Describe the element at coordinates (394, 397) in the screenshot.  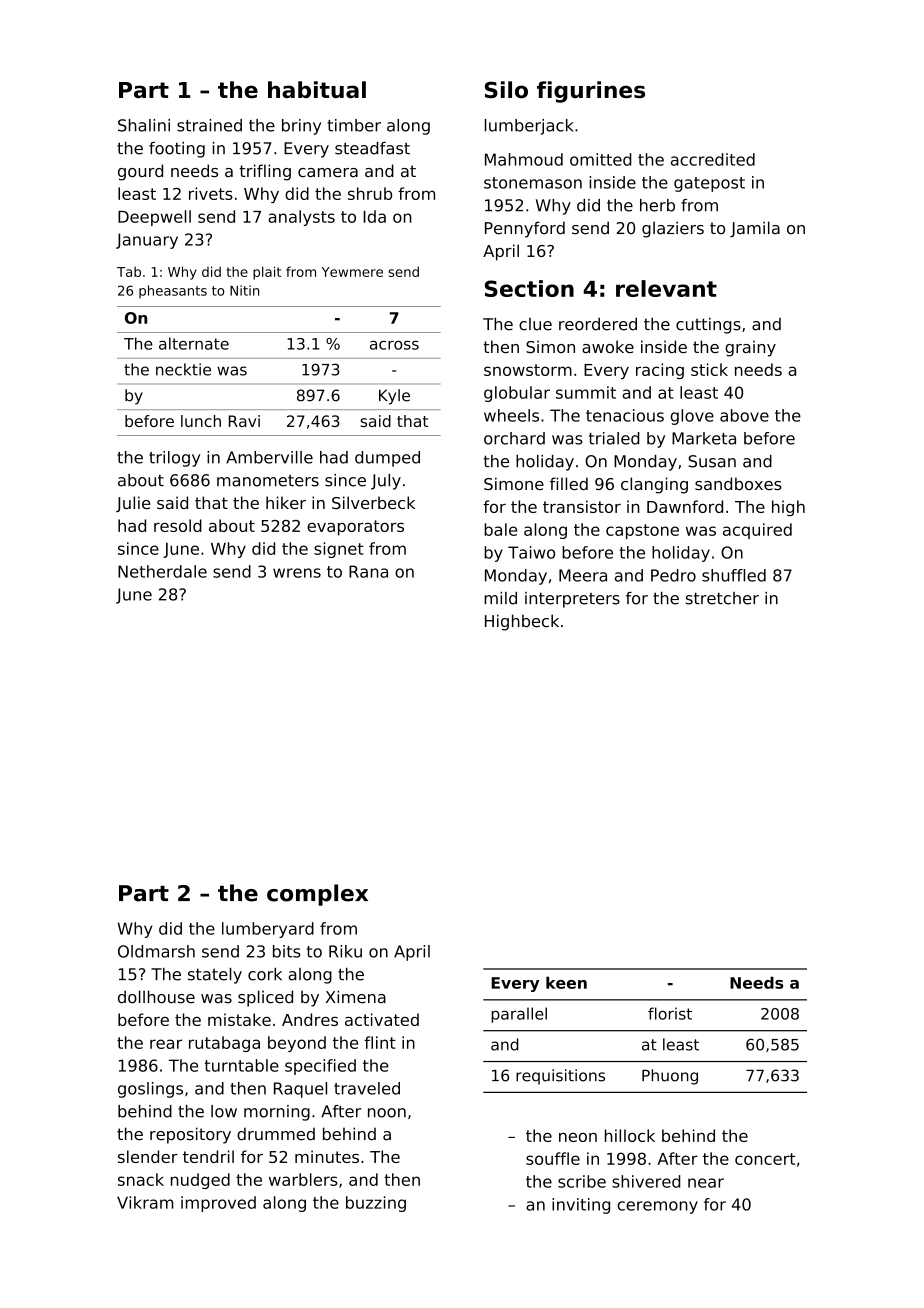
I see `Kyle` at that location.
